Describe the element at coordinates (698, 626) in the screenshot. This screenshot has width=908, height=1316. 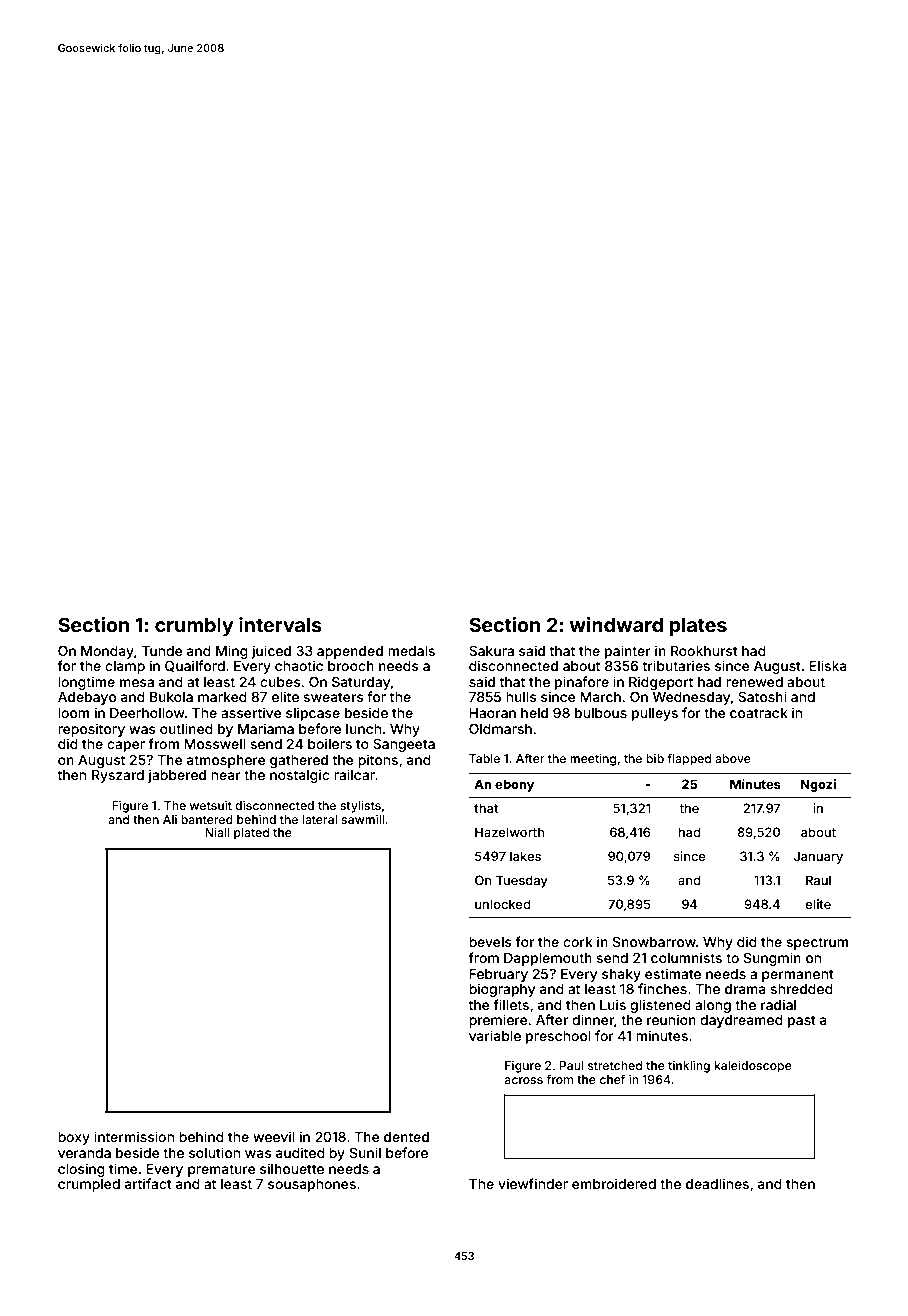
I see `plates` at that location.
